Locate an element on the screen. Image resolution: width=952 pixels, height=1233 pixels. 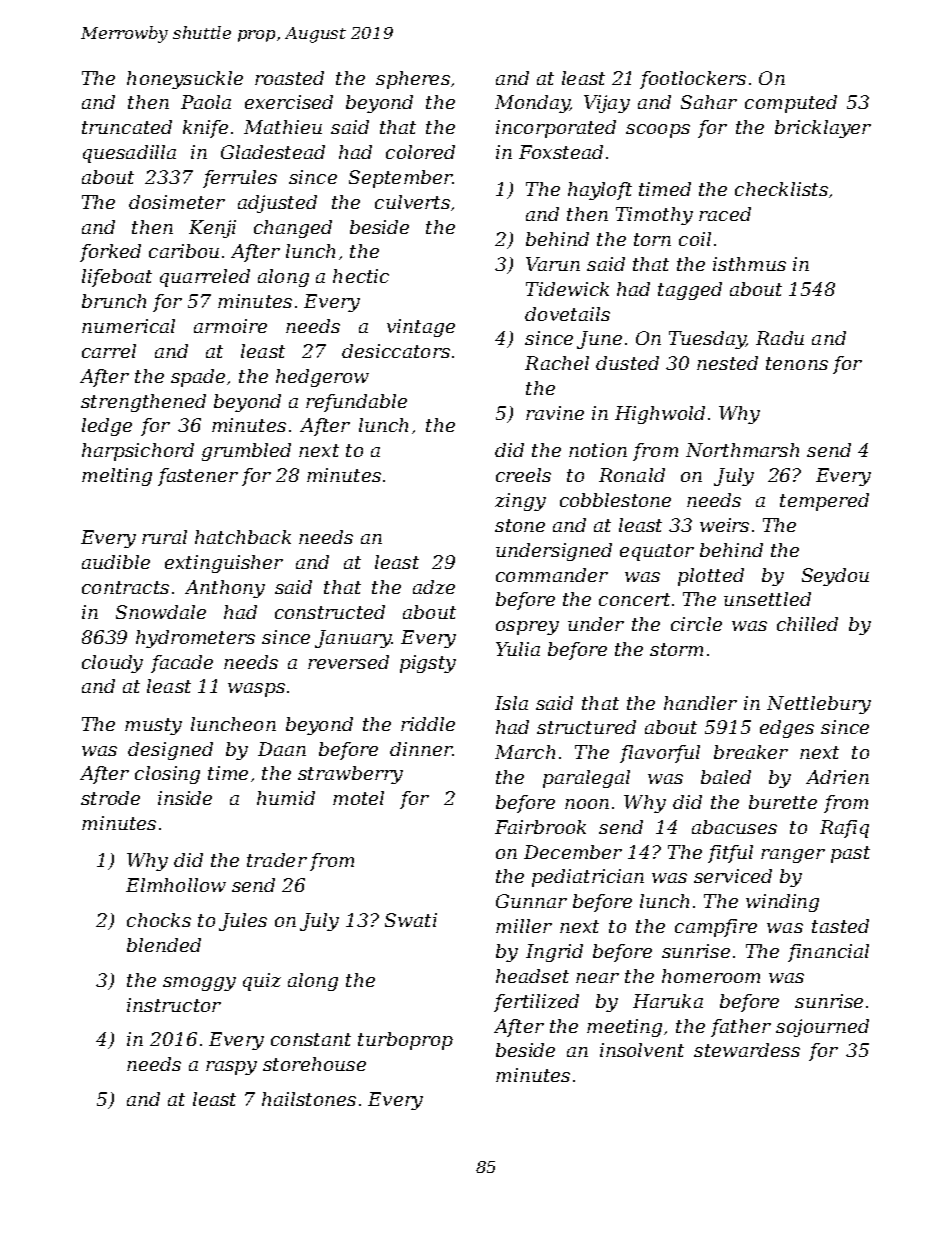
raspy is located at coordinates (231, 1068).
